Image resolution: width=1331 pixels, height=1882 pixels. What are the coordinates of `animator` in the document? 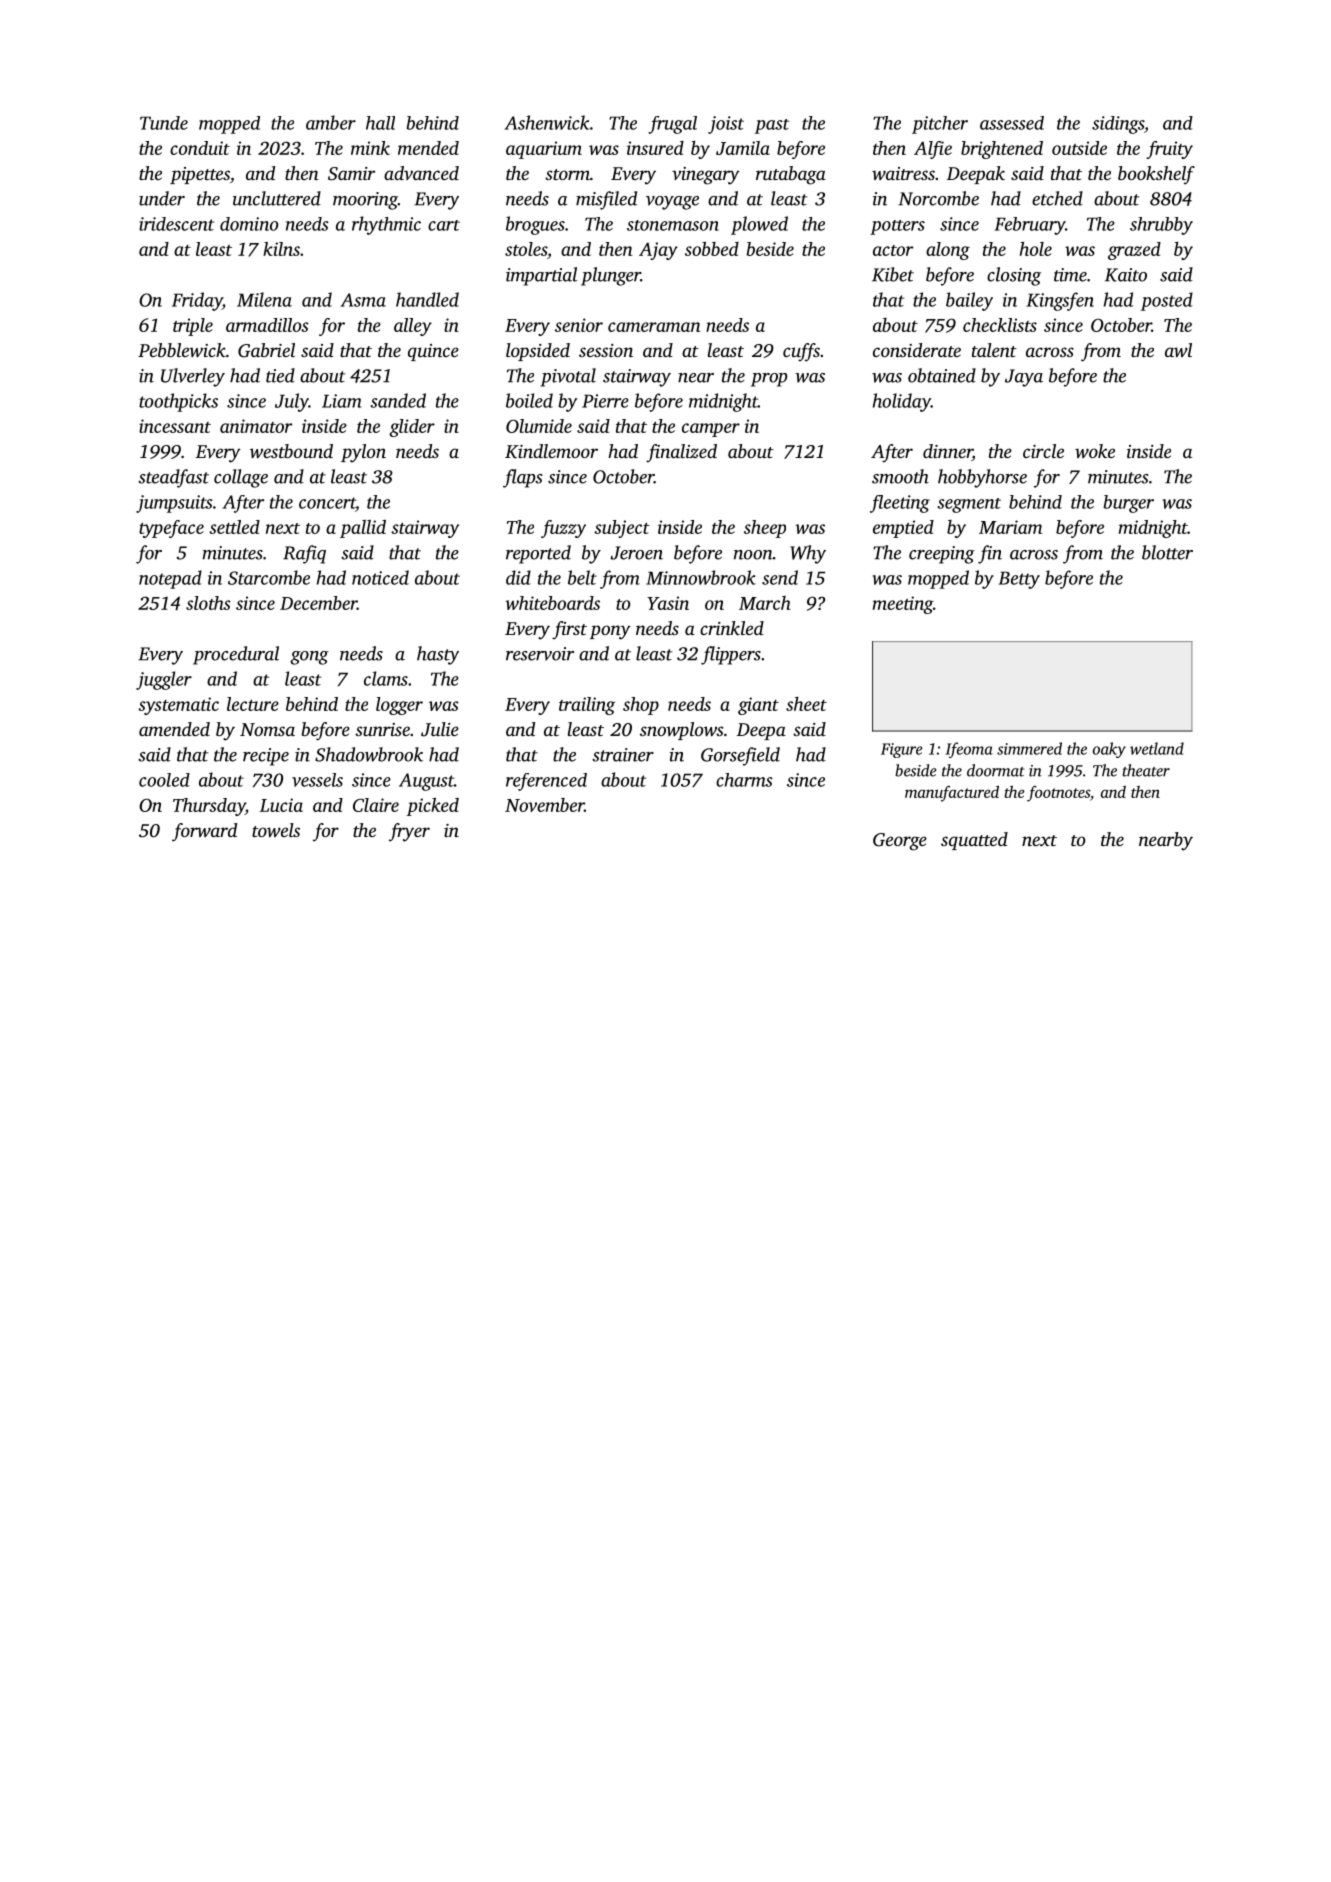 It's located at (256, 426).
